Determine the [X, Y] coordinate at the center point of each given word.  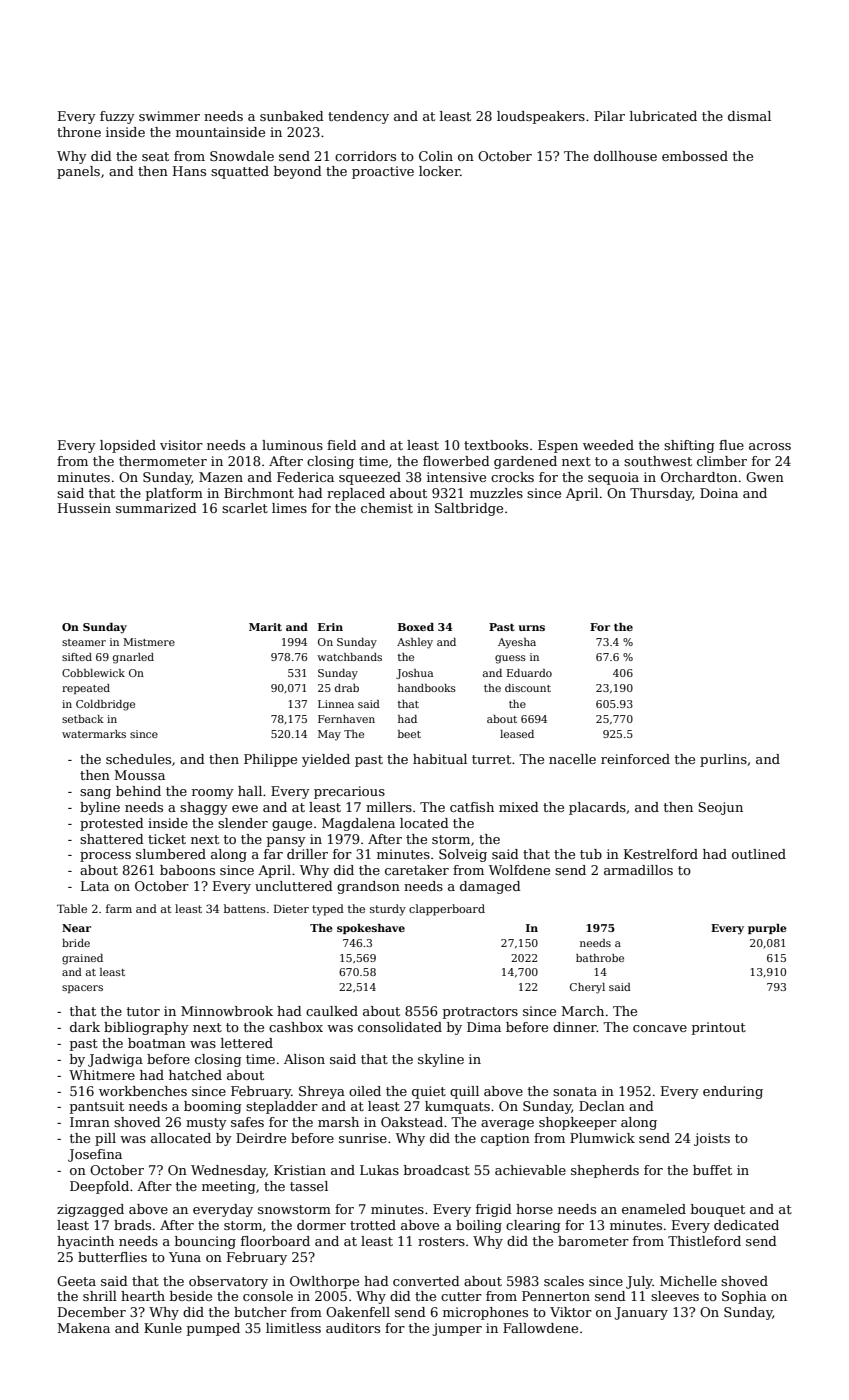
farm [119, 908]
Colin [436, 156]
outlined [759, 854]
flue [731, 445]
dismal [749, 116]
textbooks [496, 445]
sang [95, 794]
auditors [353, 1328]
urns [532, 628]
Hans [189, 171]
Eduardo [529, 673]
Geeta [76, 1281]
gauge [292, 826]
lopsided [128, 446]
